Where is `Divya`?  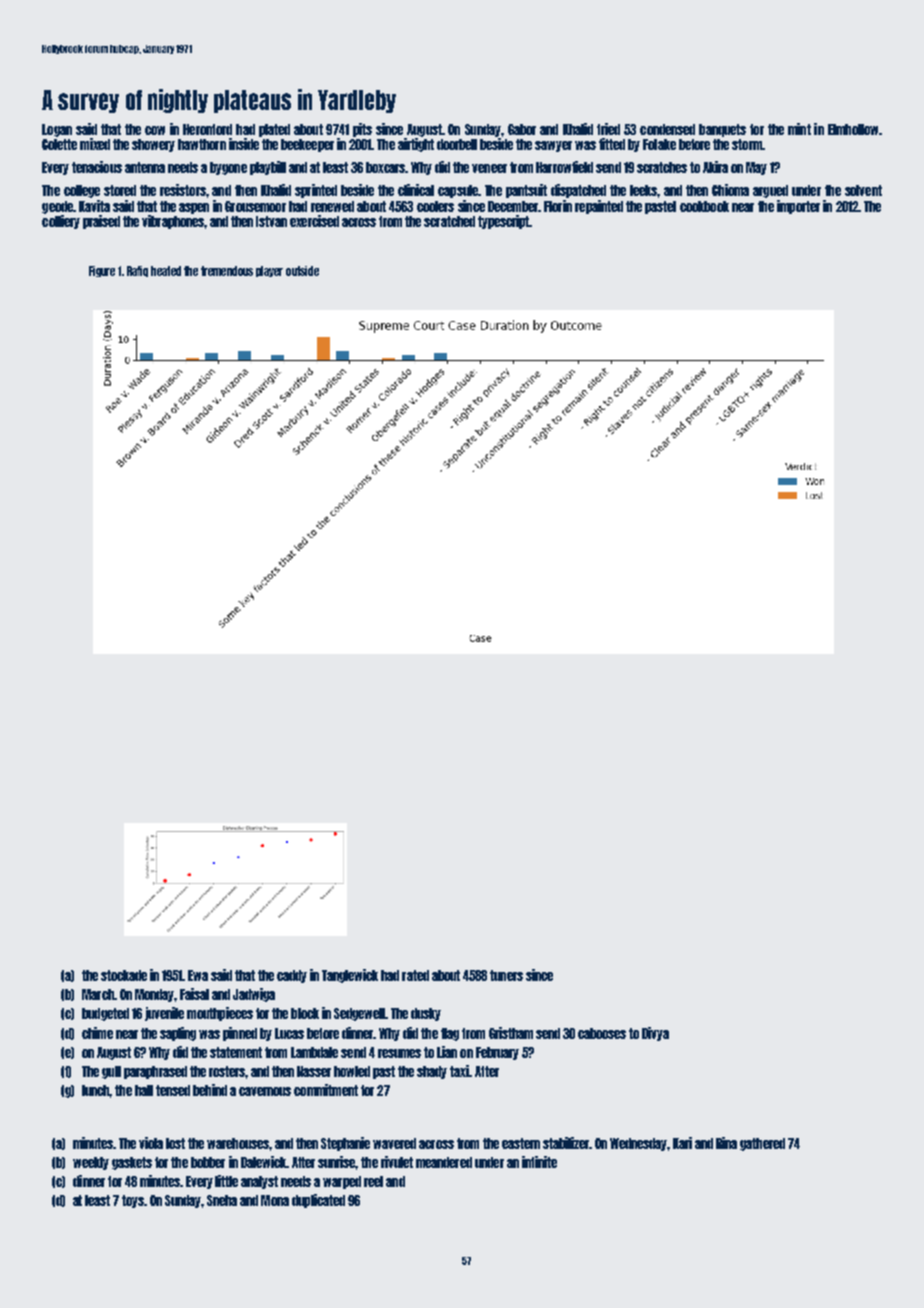 Divya is located at coordinates (655, 1034).
